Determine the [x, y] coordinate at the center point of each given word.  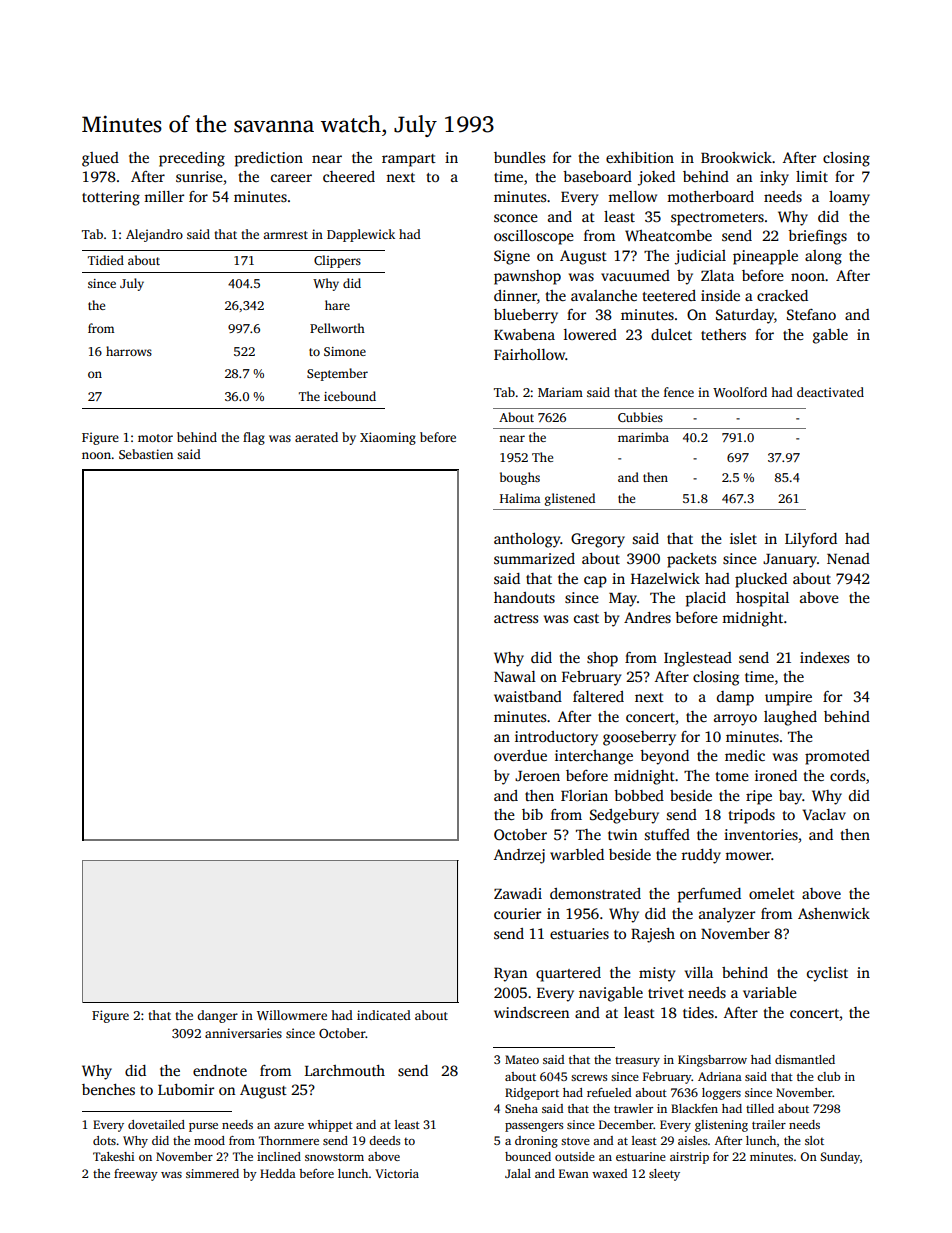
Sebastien [146, 454]
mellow [632, 196]
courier [517, 913]
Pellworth [337, 328]
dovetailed [156, 1124]
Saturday [745, 316]
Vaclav [824, 814]
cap [595, 582]
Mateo [522, 1059]
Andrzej [519, 856]
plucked [761, 580]
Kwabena [524, 334]
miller [164, 196]
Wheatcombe [668, 235]
